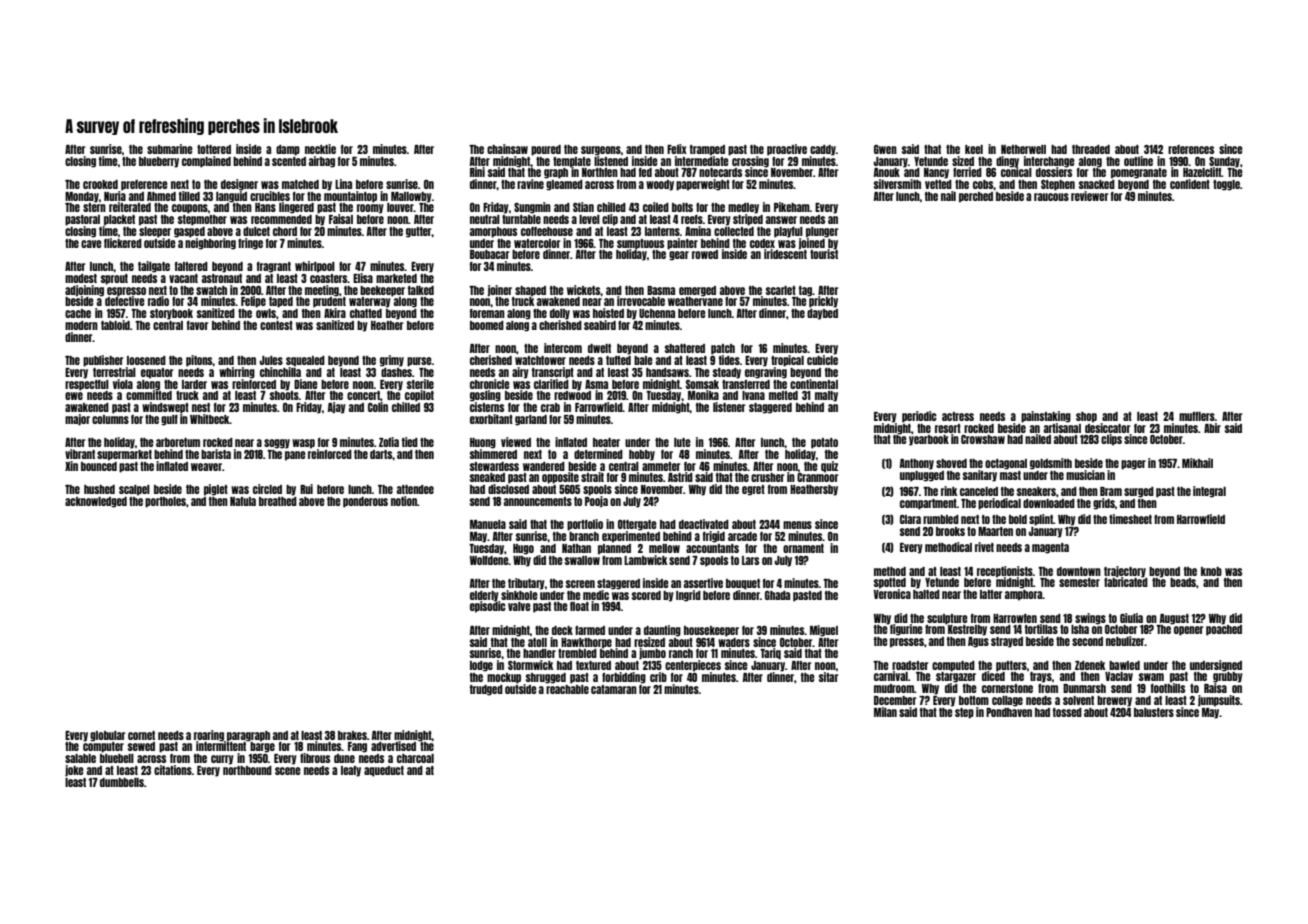 The height and width of the screenshot is (924, 1308). What do you see at coordinates (1009, 712) in the screenshot?
I see `Pondhaven` at bounding box center [1009, 712].
